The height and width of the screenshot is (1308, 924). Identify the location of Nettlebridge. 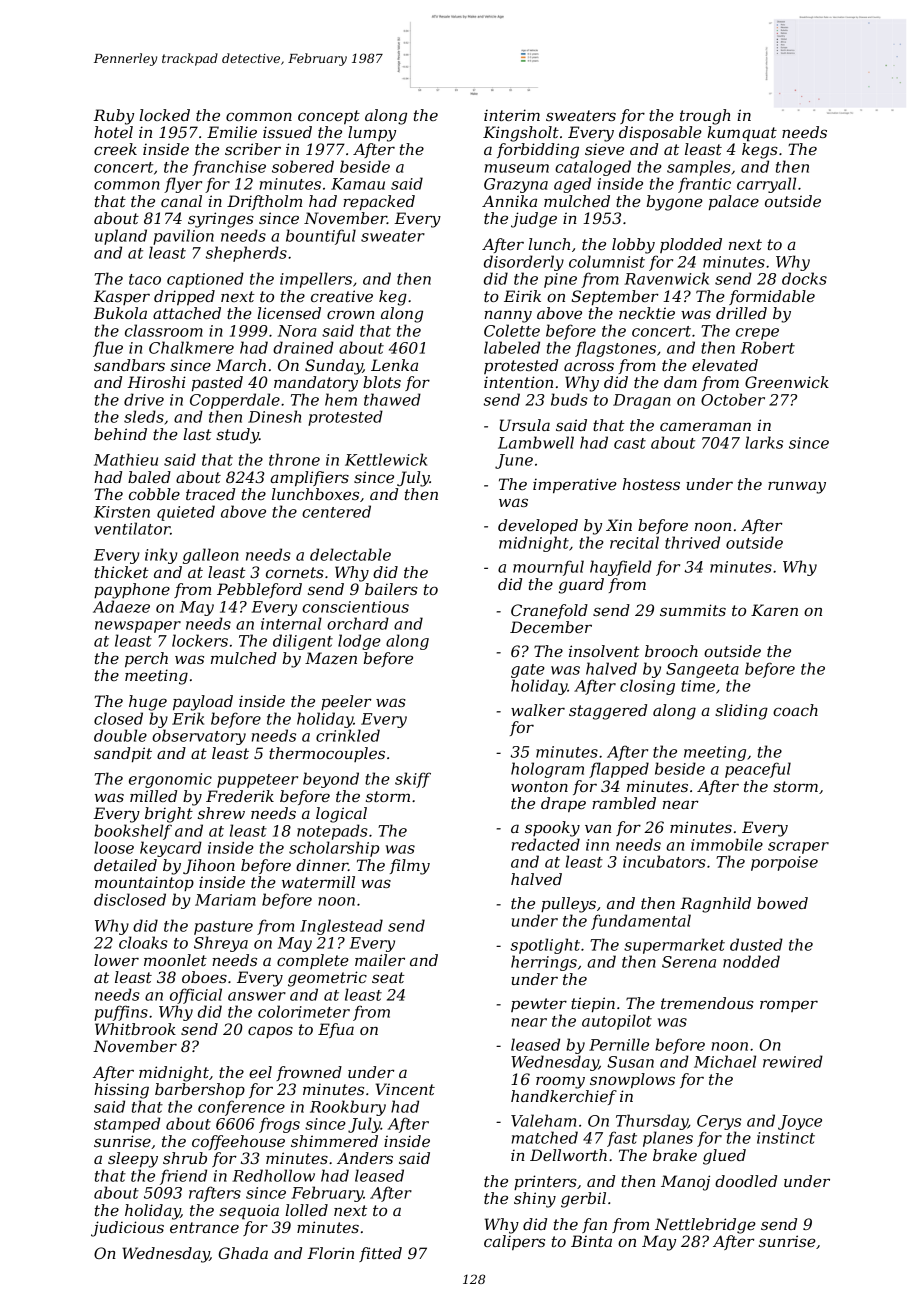
(705, 1226).
